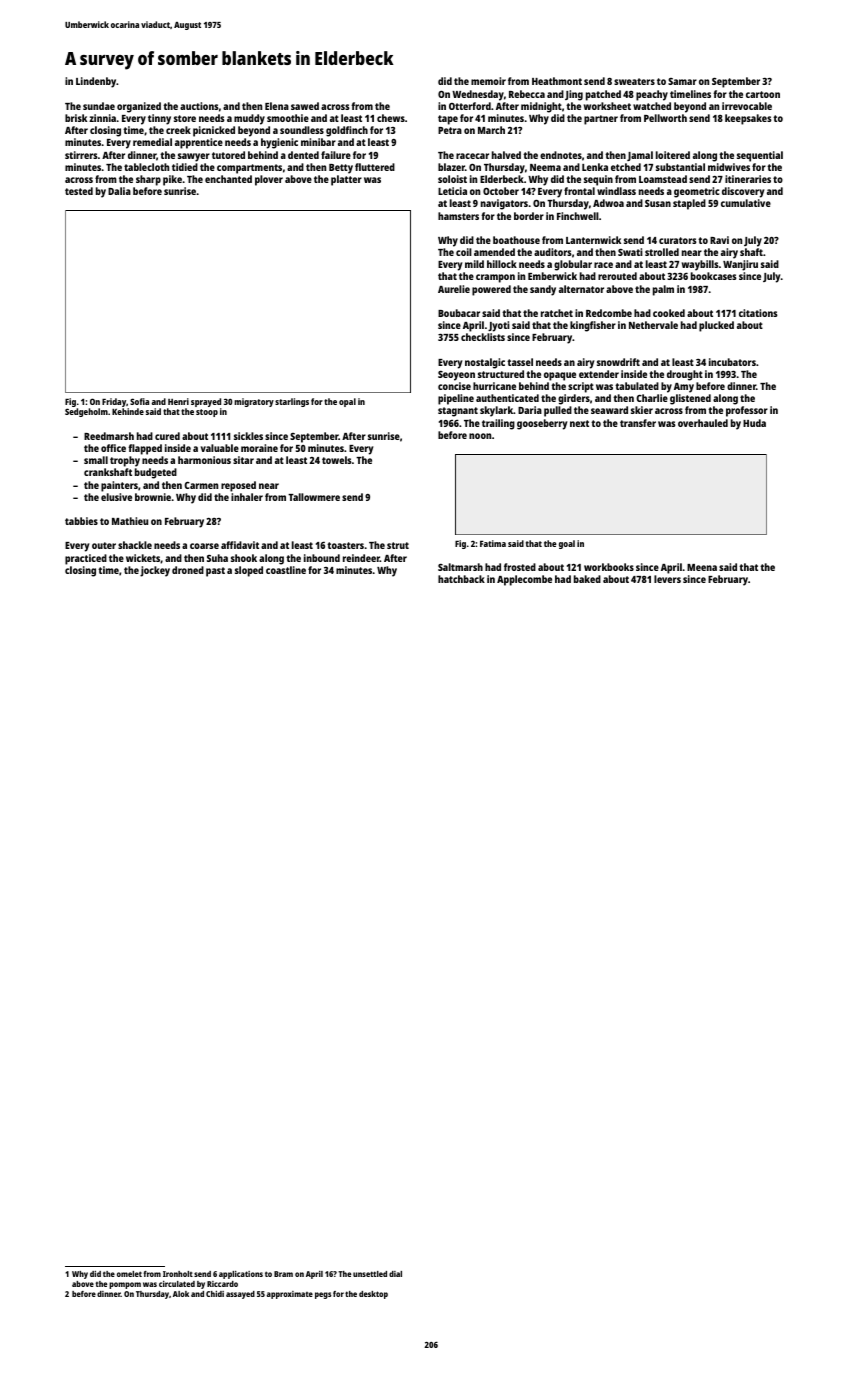 The height and width of the page is (1400, 849). I want to click on practiced, so click(86, 559).
